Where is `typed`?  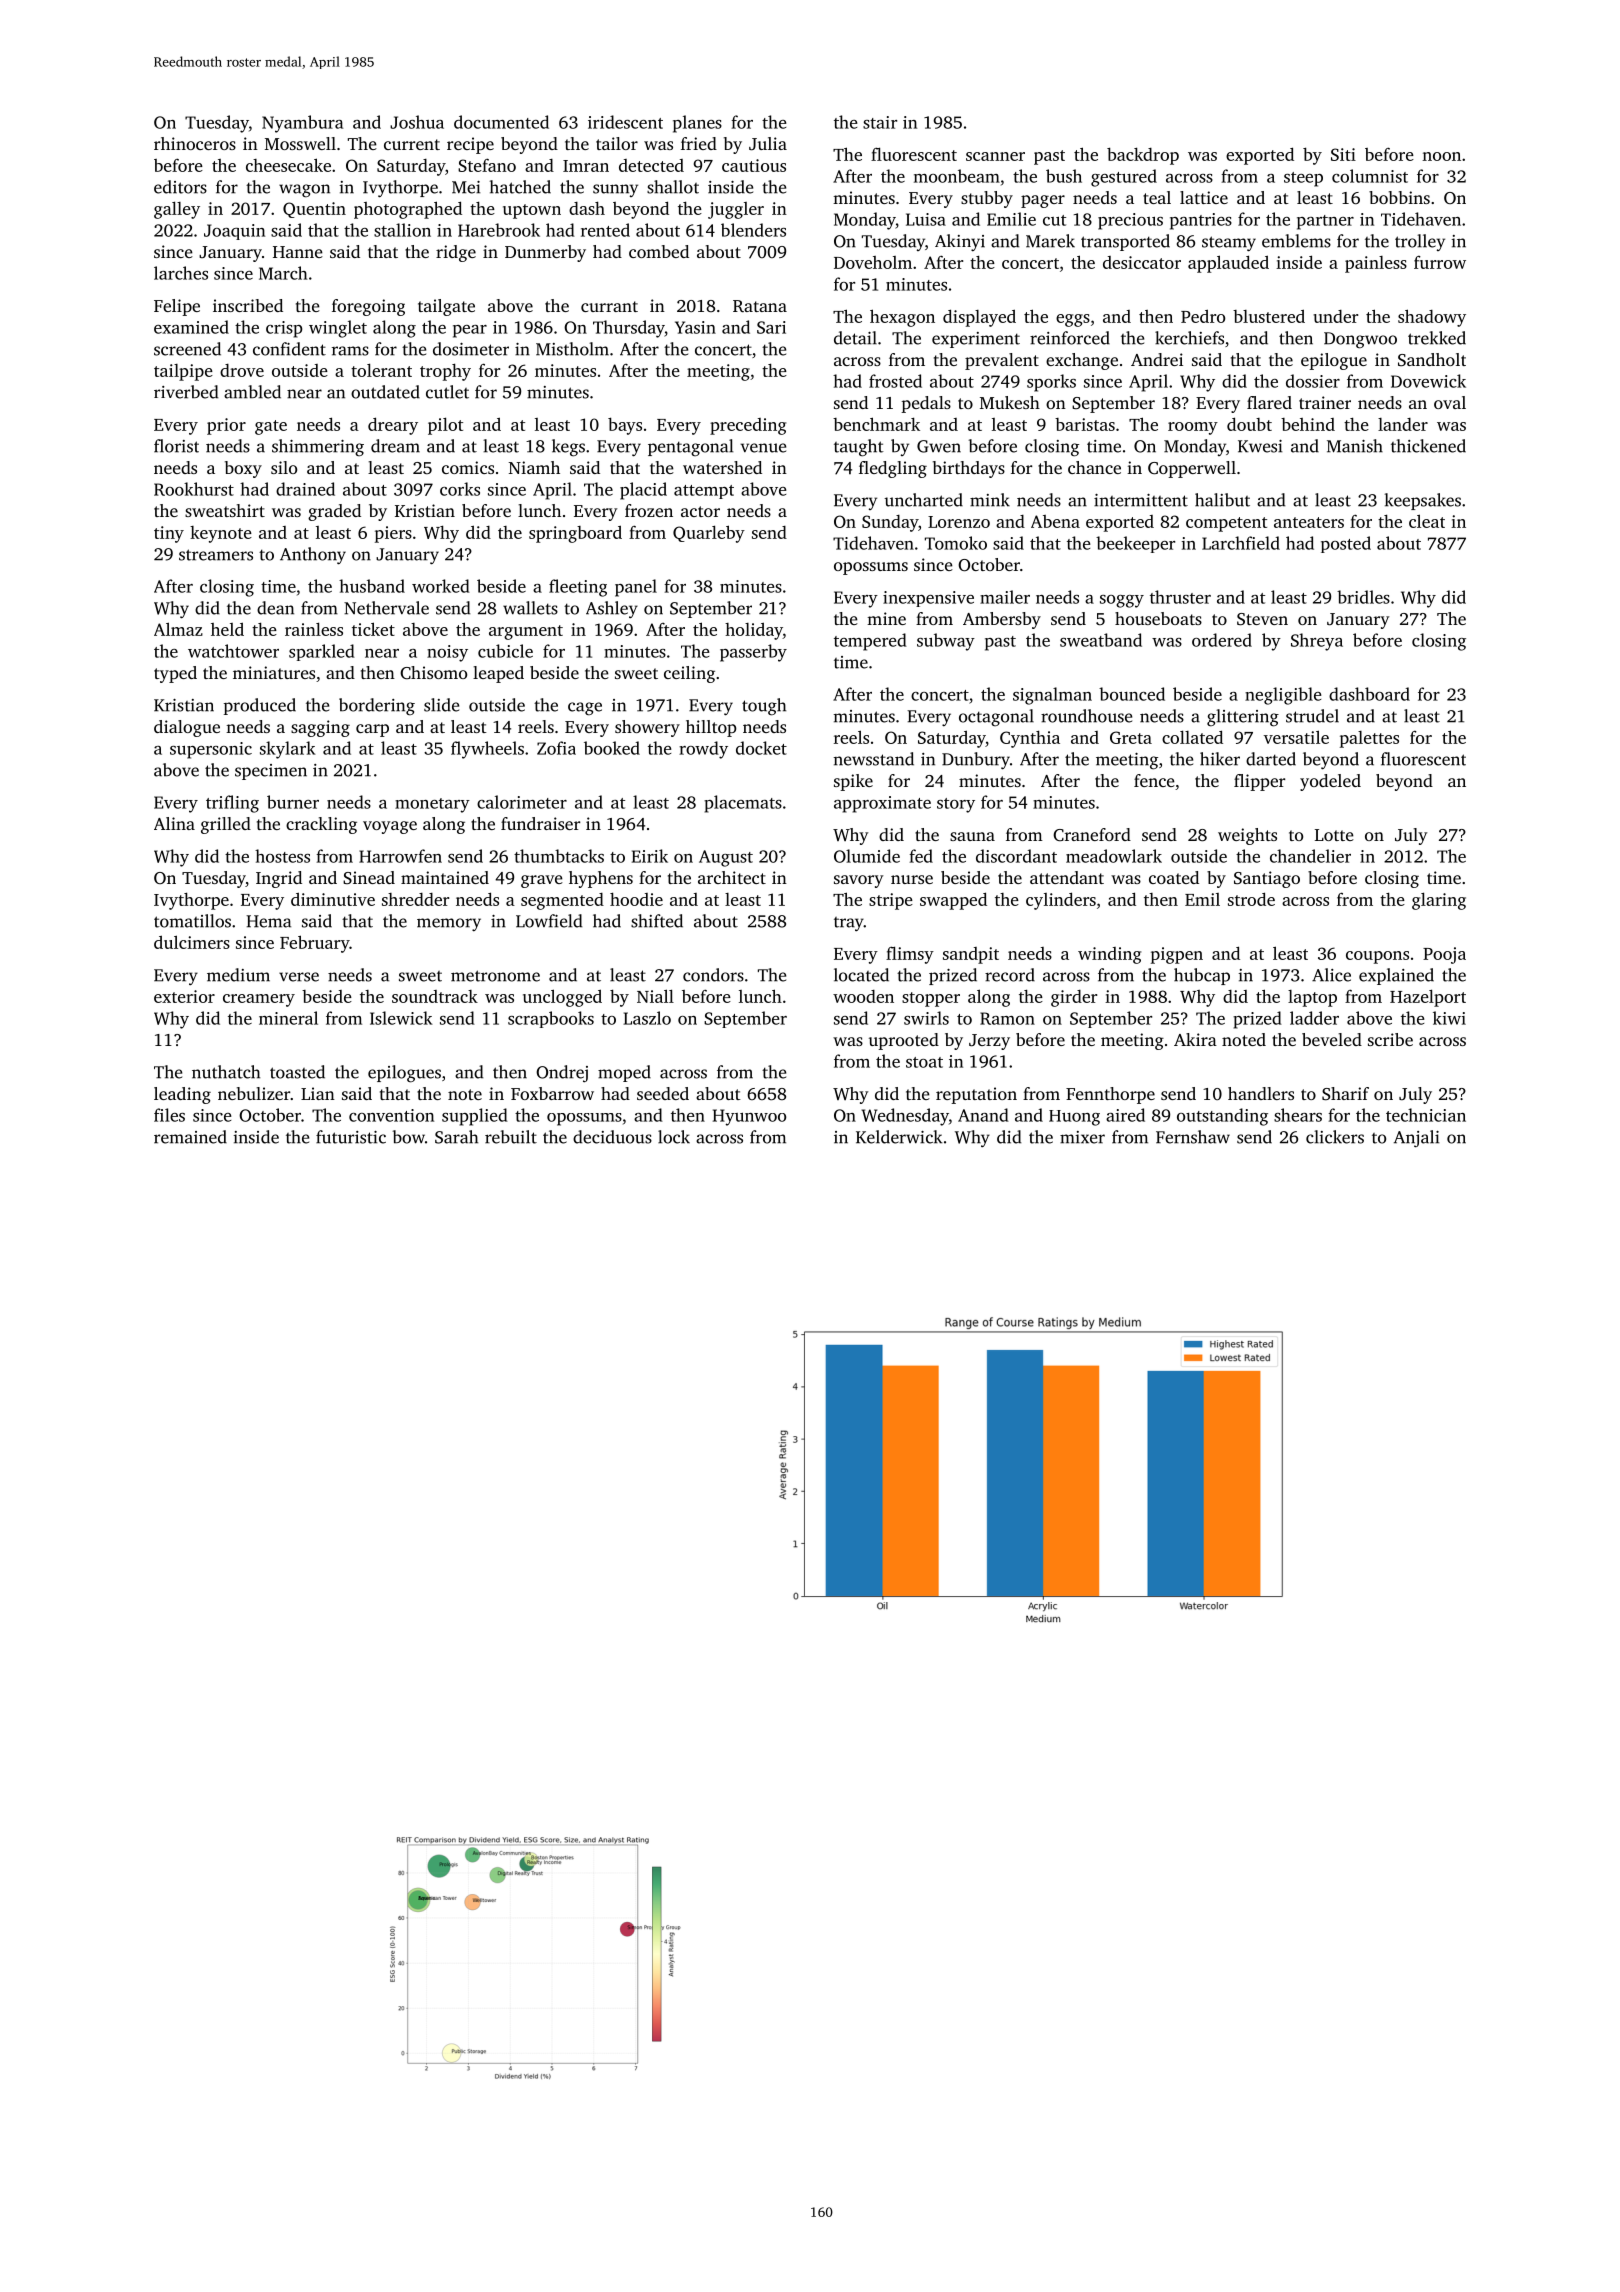 typed is located at coordinates (175, 674).
